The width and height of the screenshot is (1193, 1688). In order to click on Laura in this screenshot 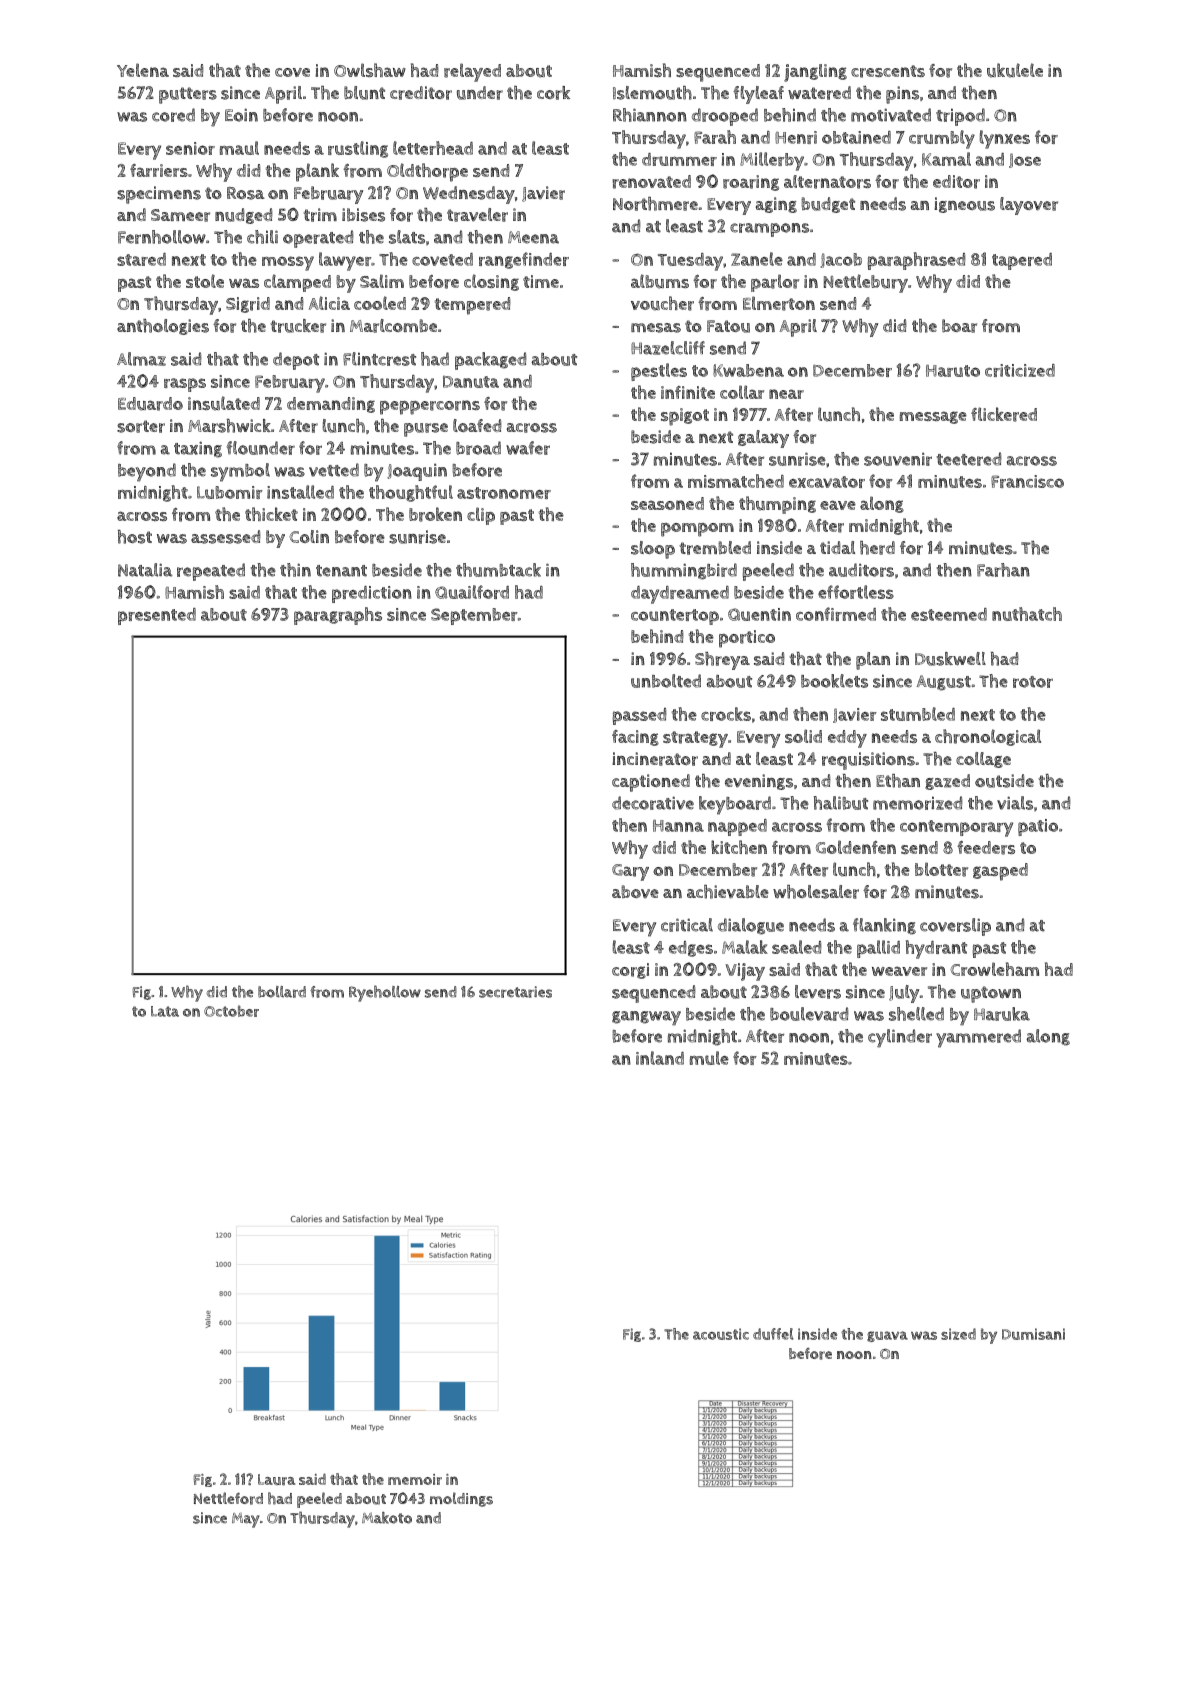, I will do `click(276, 1480)`.
